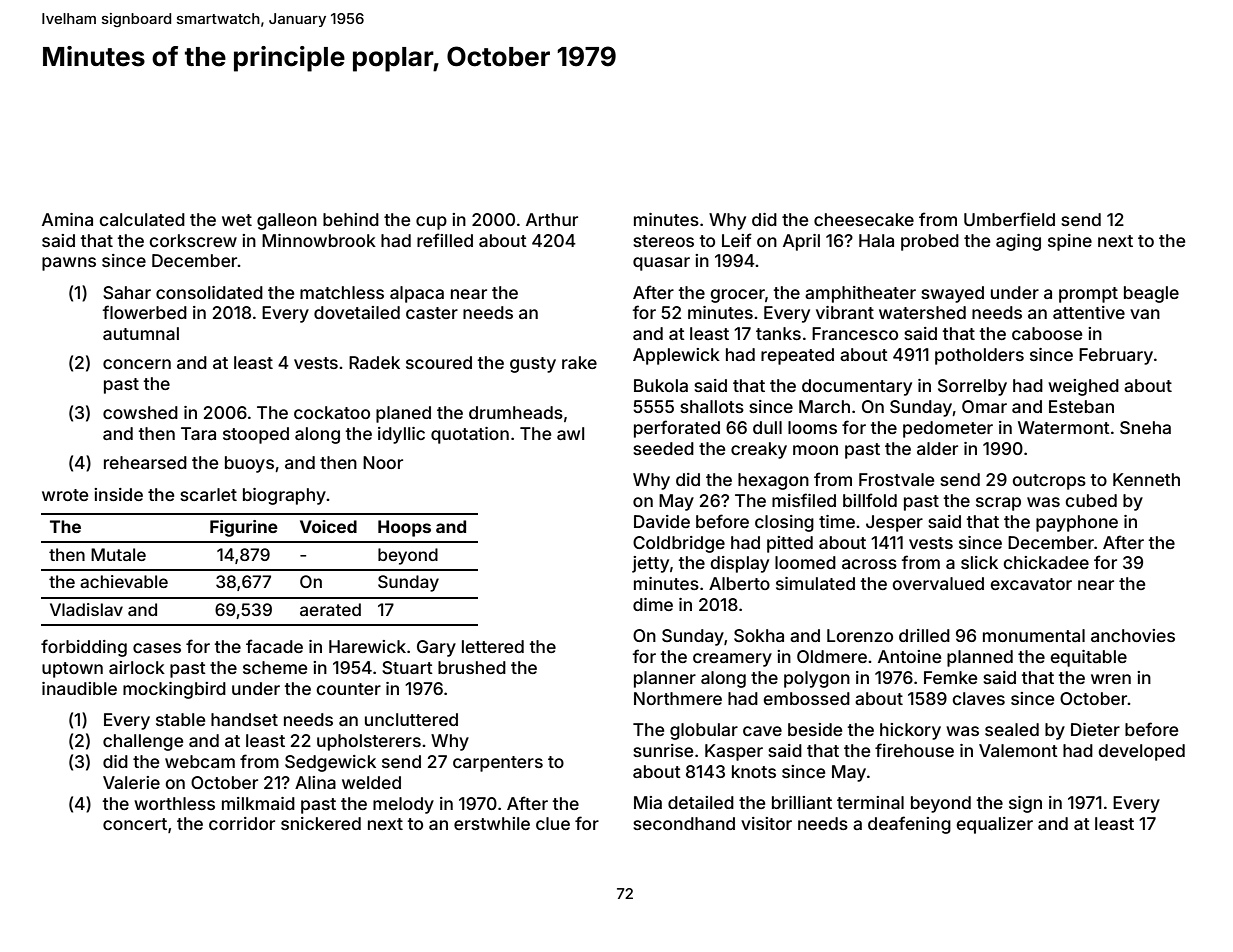 Image resolution: width=1233 pixels, height=952 pixels. Describe the element at coordinates (493, 646) in the document. I see `lettered` at that location.
